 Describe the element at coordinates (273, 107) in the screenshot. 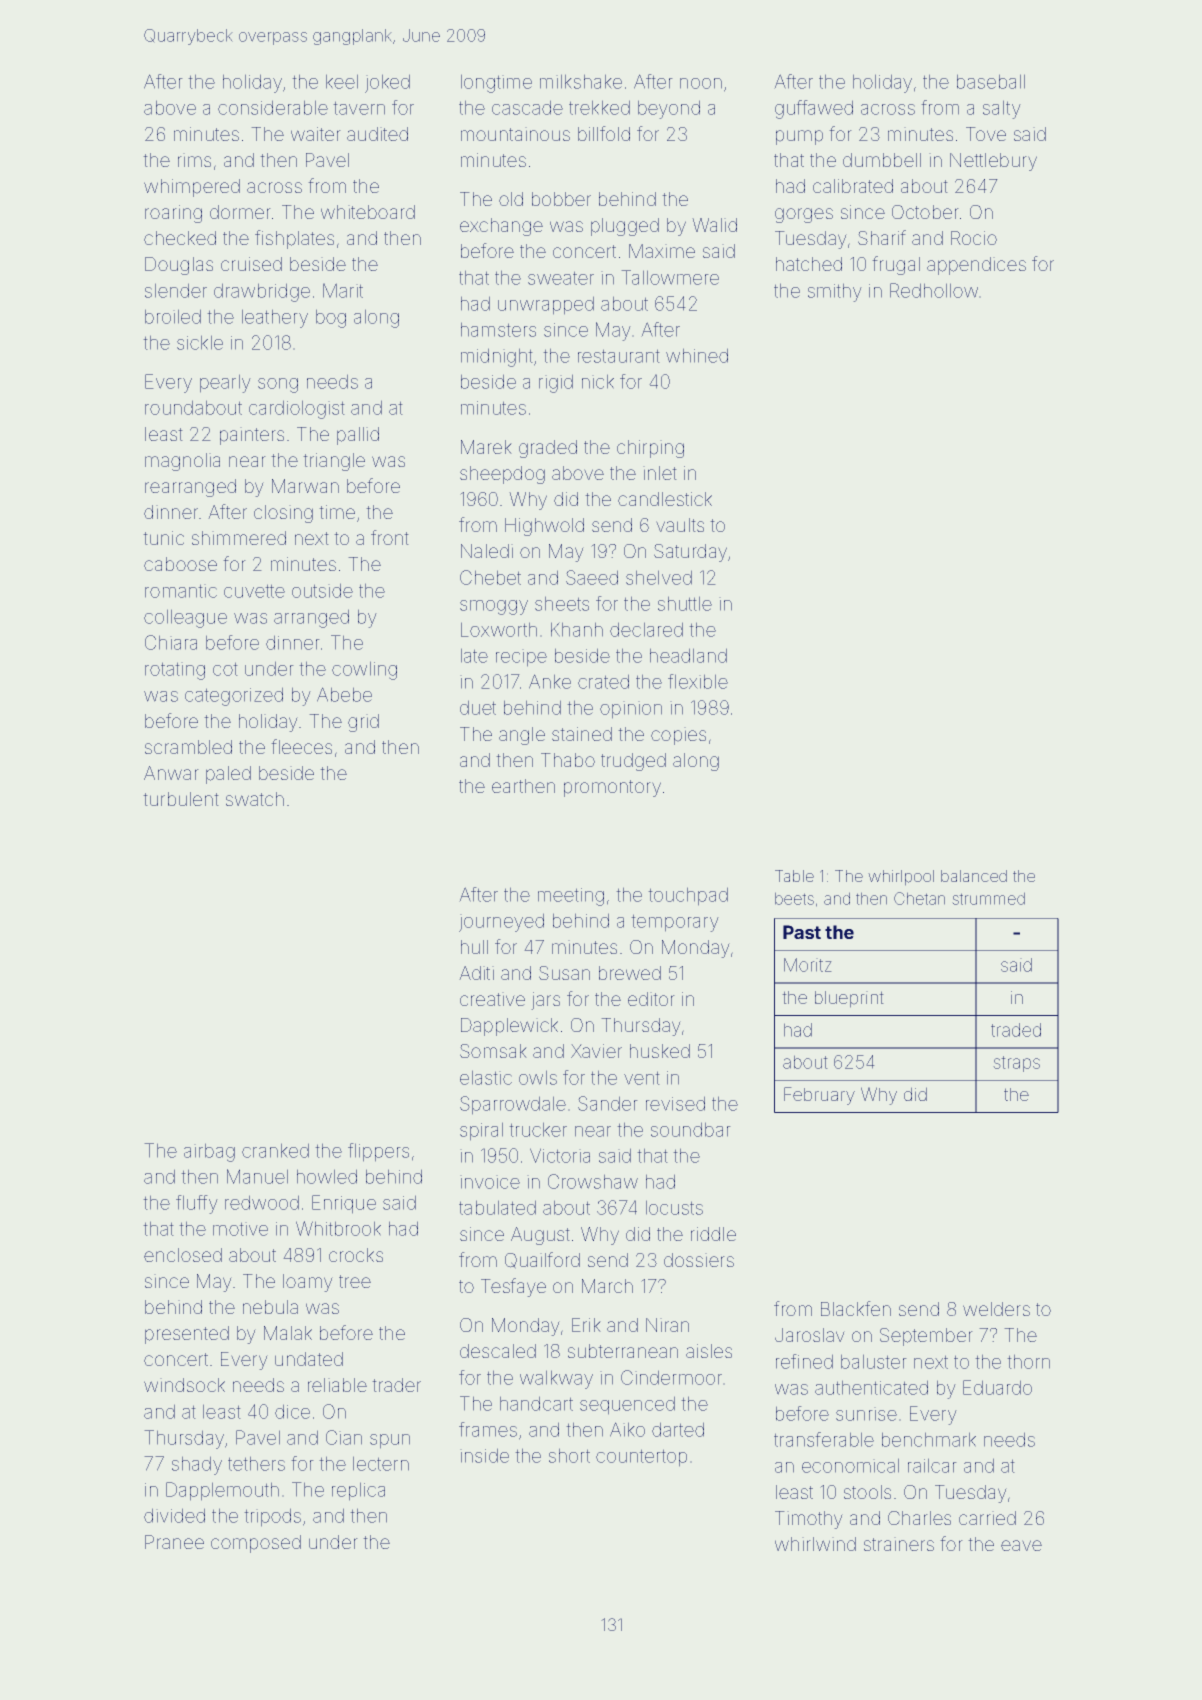

I see `considerable` at that location.
